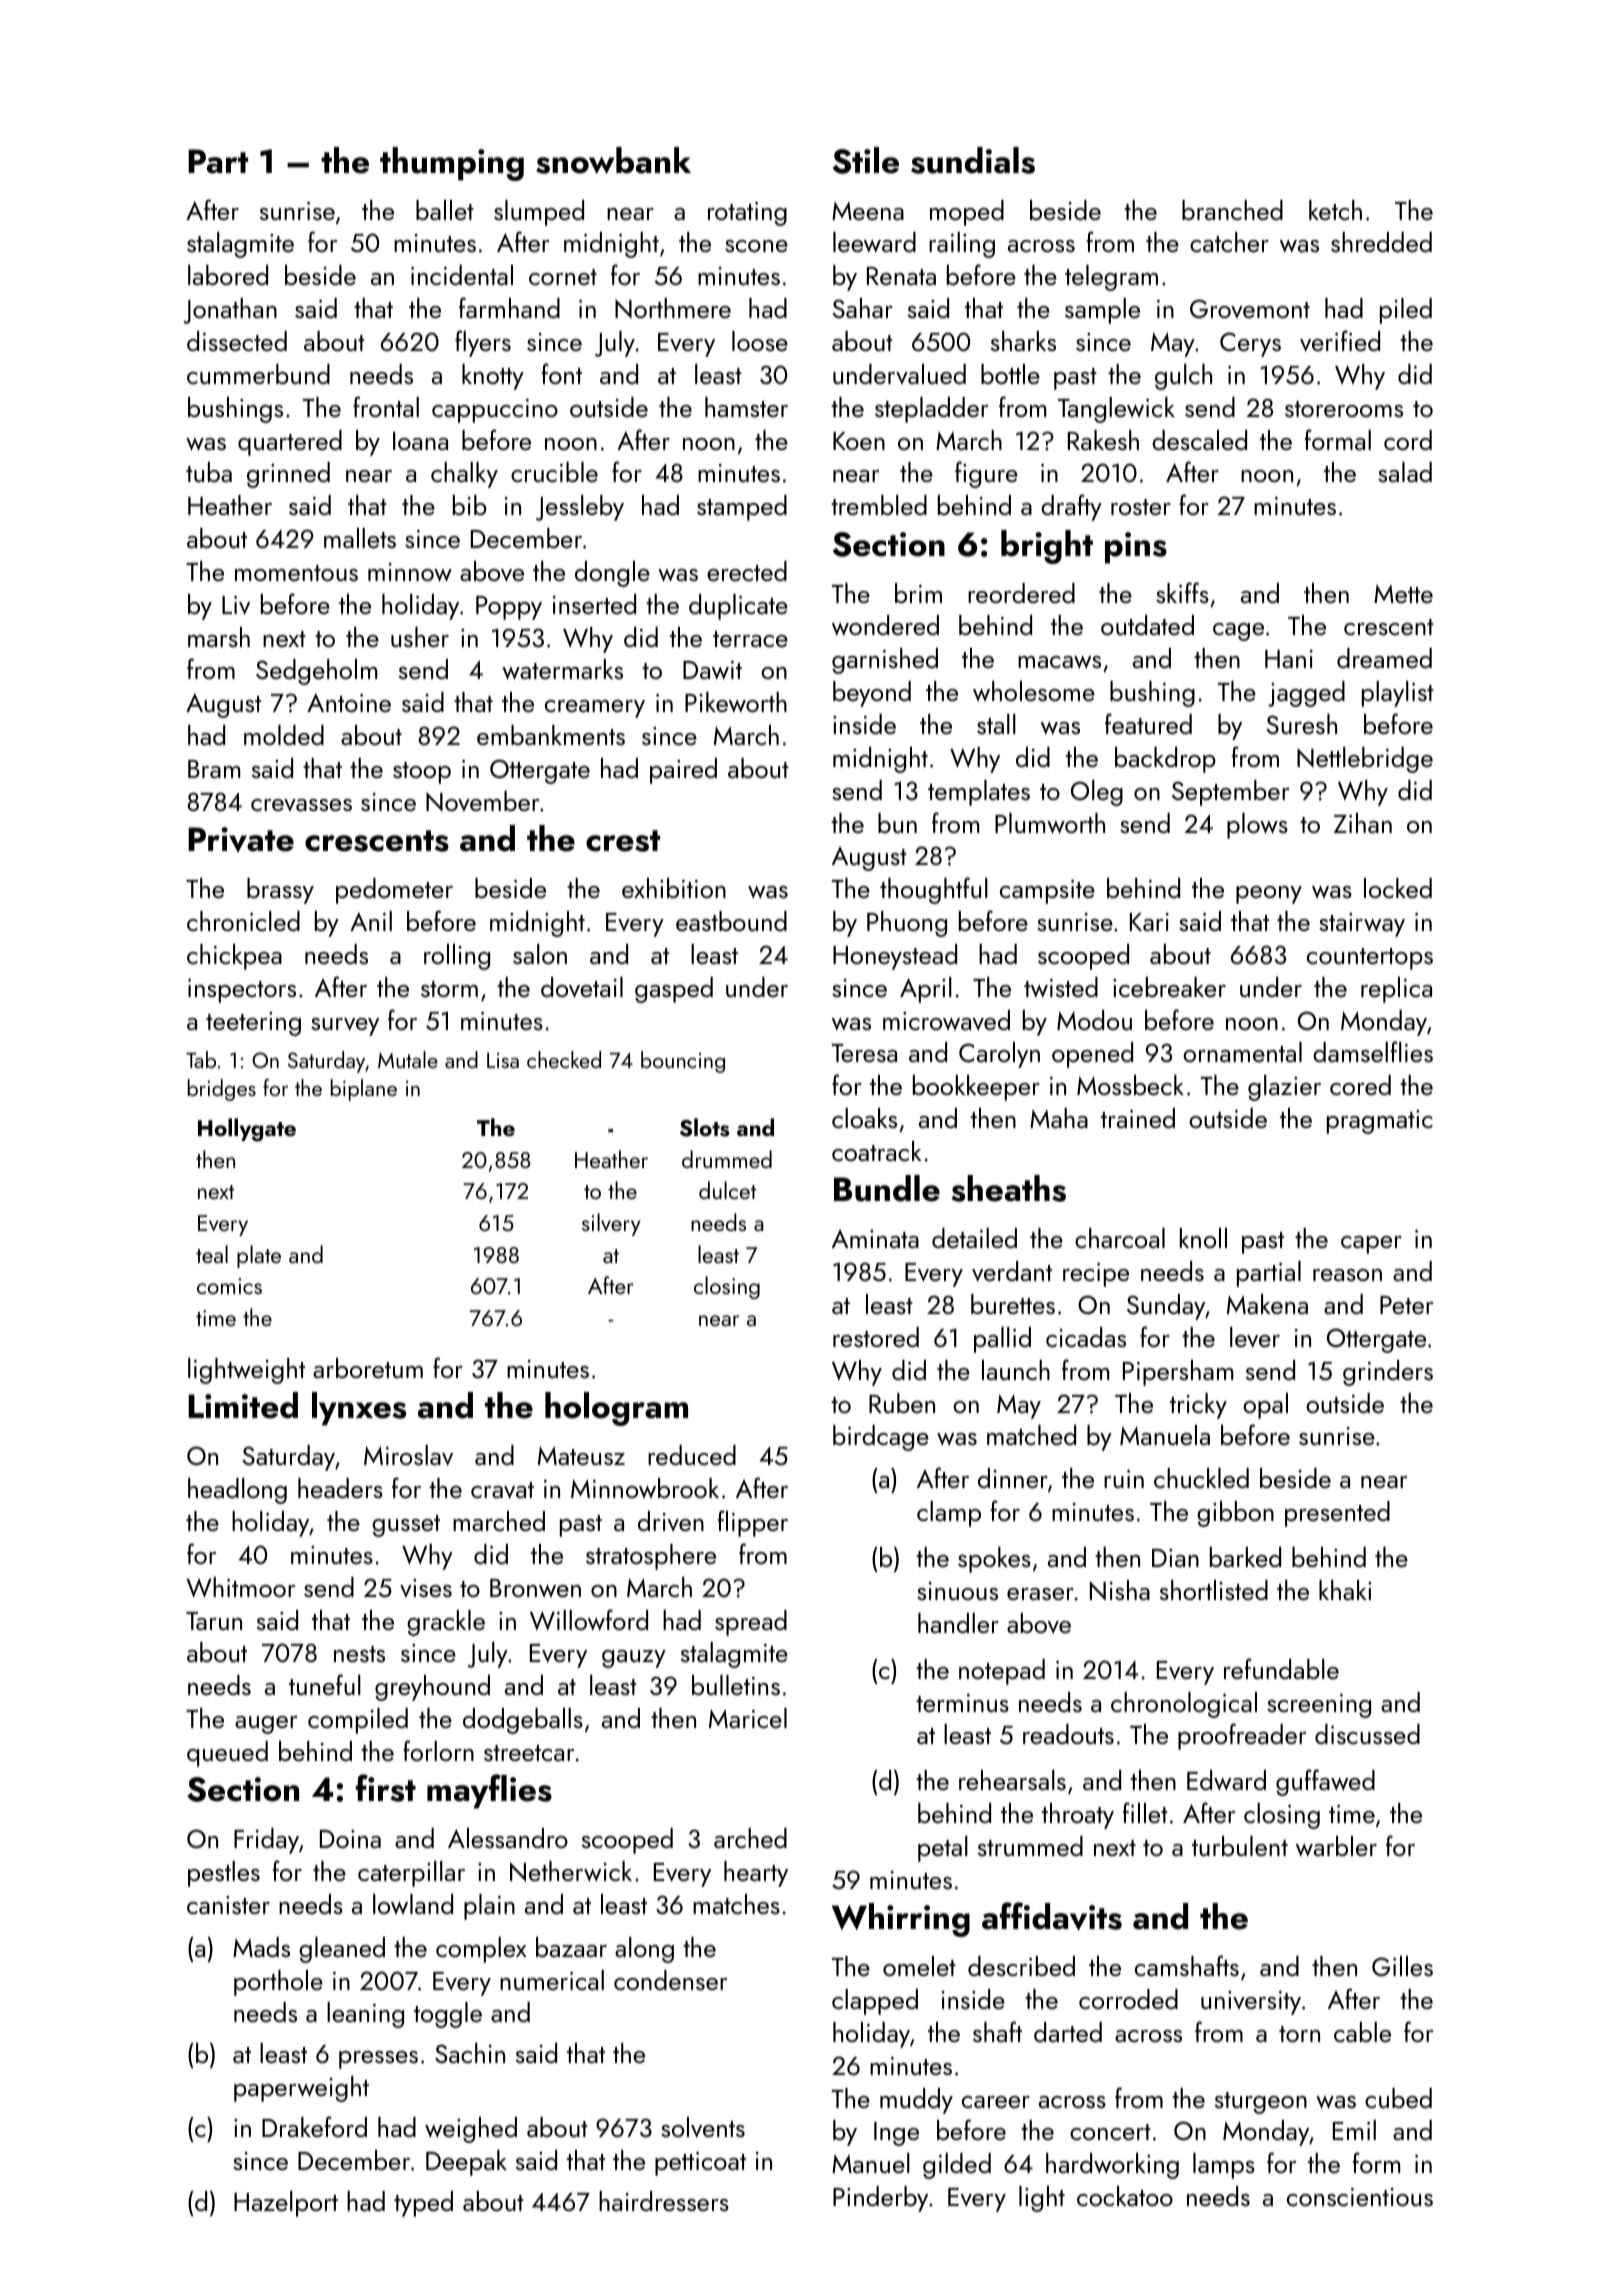  What do you see at coordinates (880, 2199) in the screenshot?
I see `Pinderby` at bounding box center [880, 2199].
